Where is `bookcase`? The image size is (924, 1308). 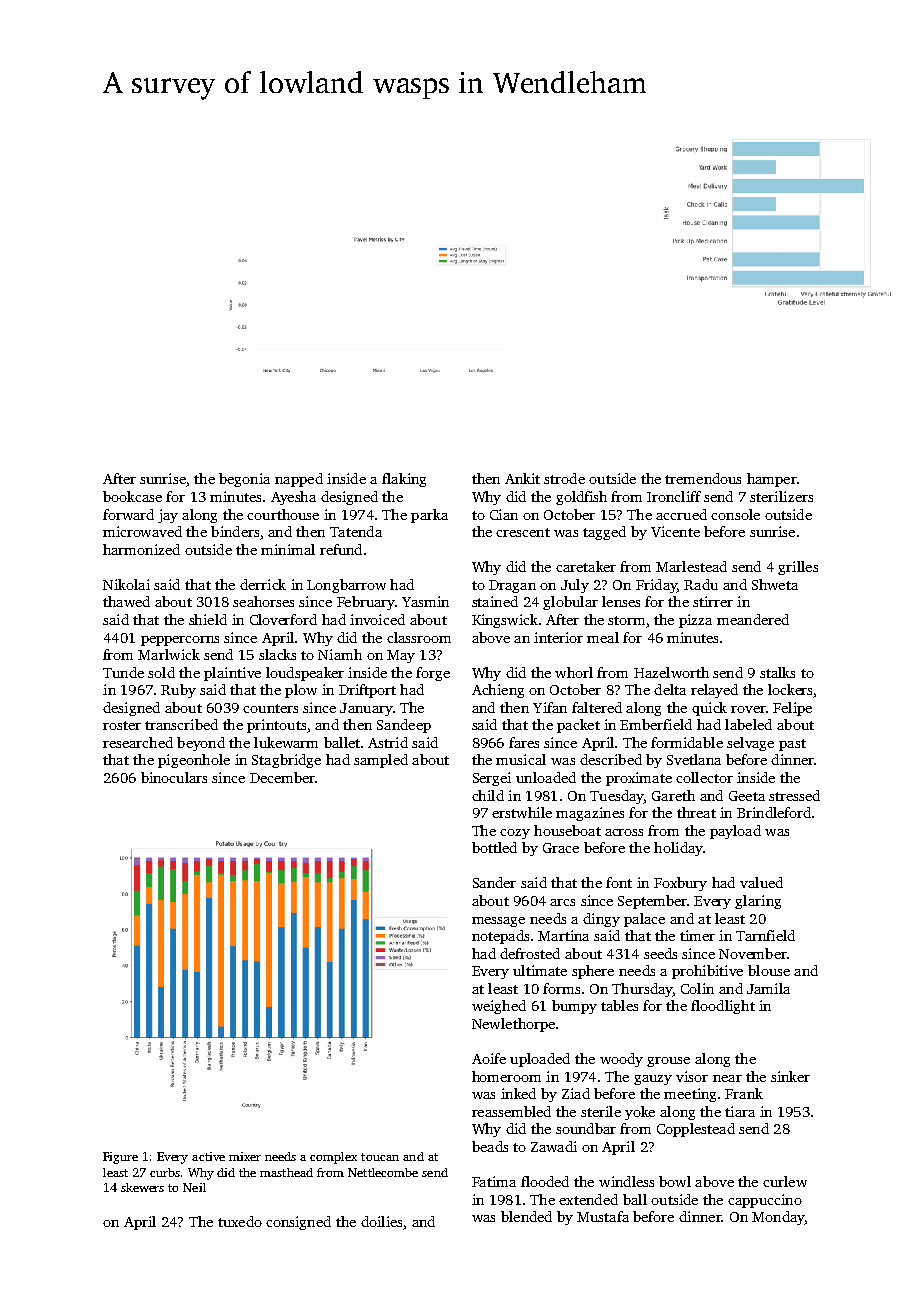 bookcase is located at coordinates (132, 496).
